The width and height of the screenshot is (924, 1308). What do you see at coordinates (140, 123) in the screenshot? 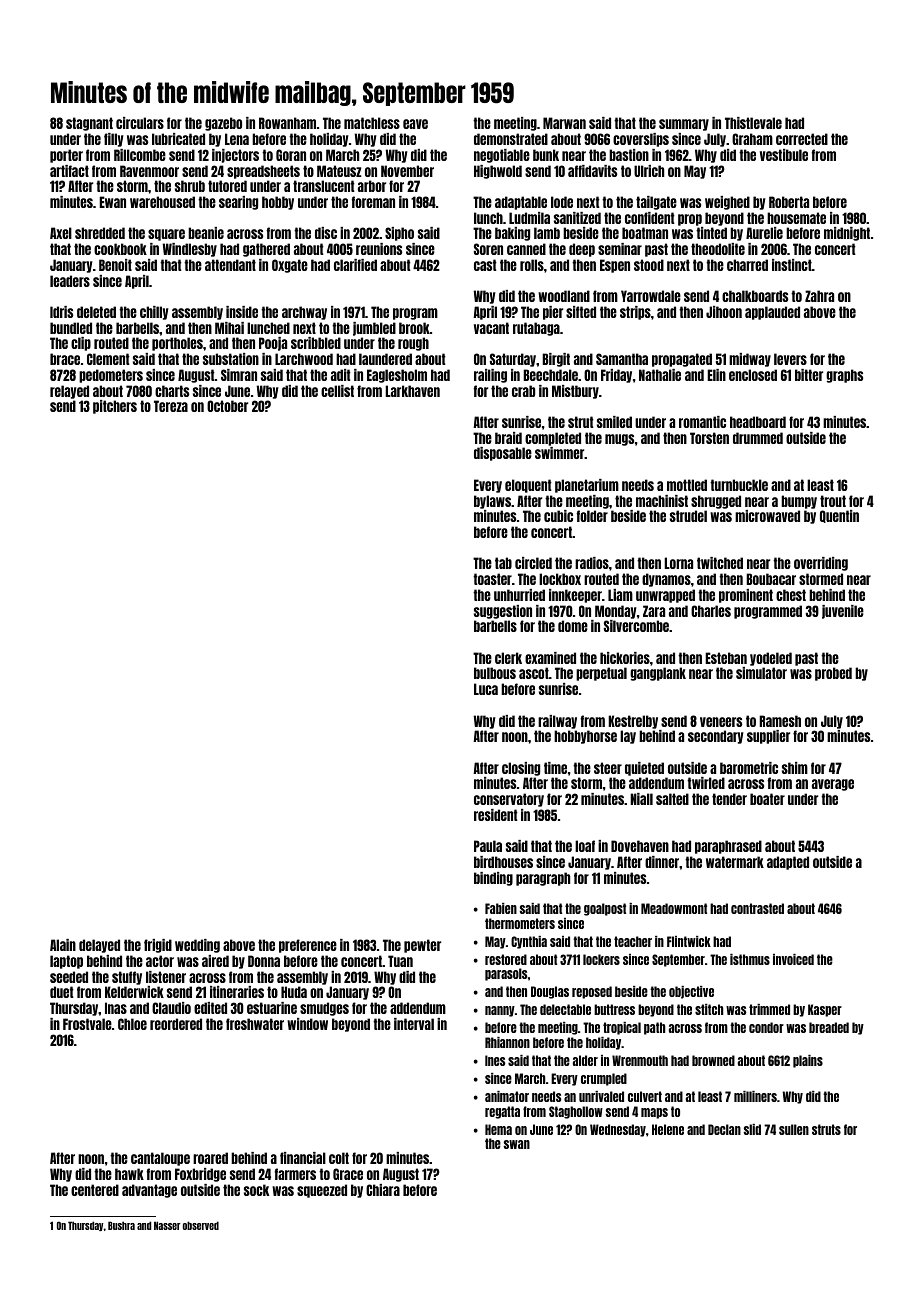
I see `circulars` at bounding box center [140, 123].
